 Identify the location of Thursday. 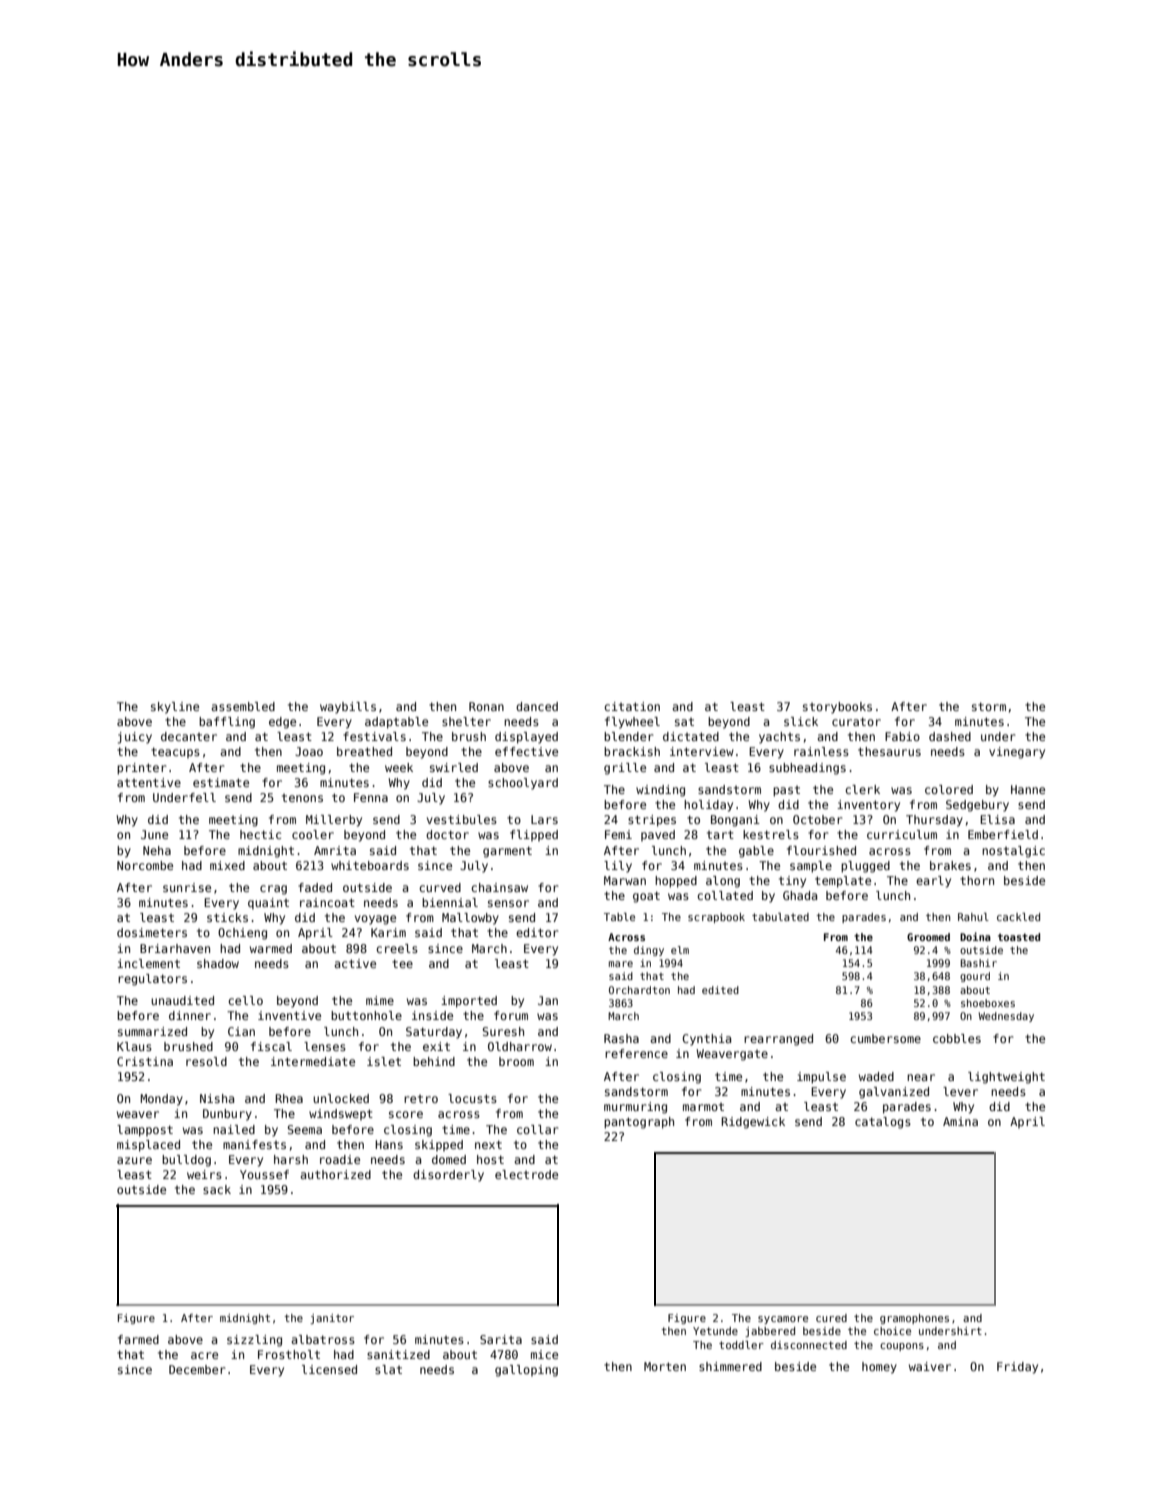
(934, 821).
